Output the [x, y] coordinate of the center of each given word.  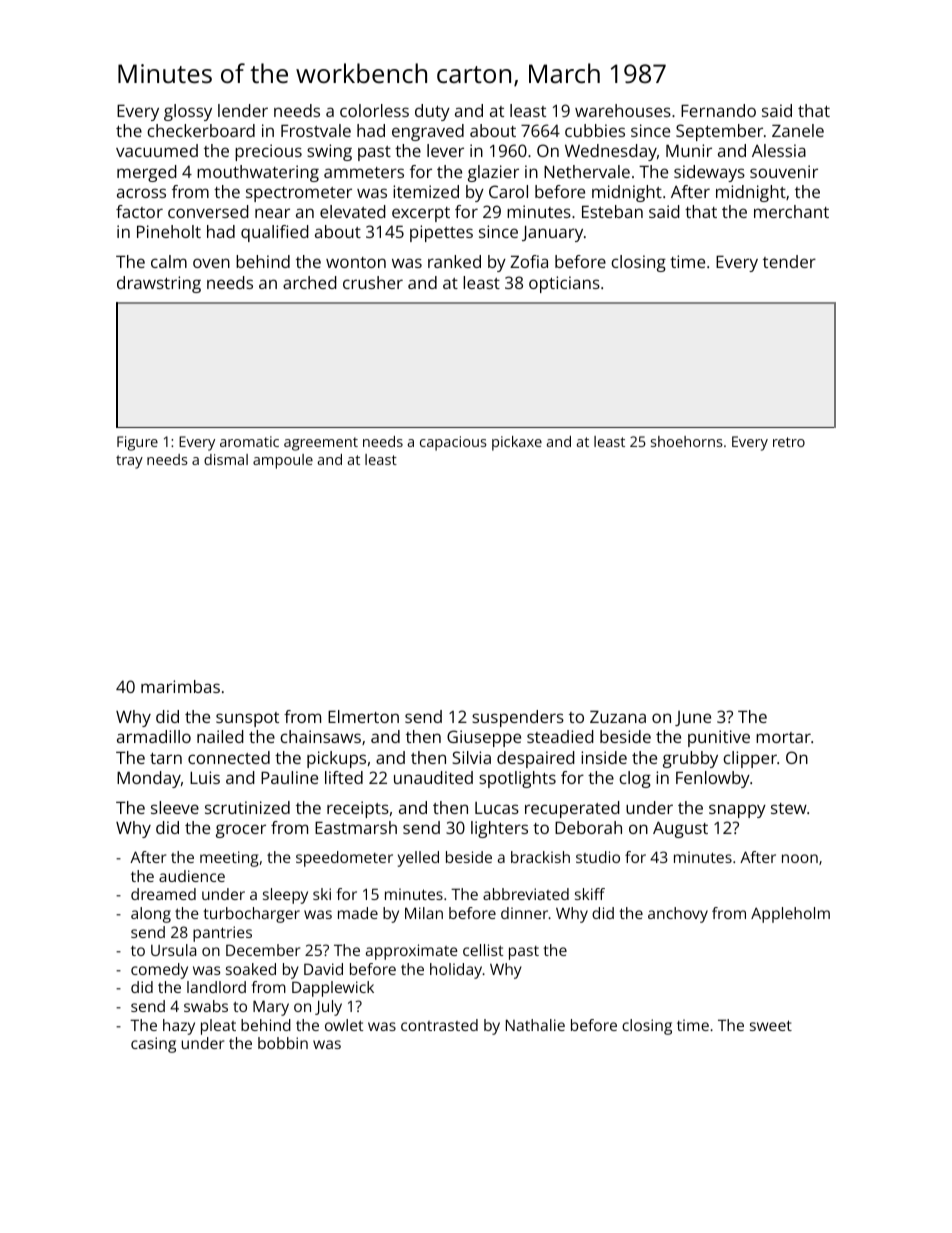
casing [153, 1045]
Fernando [718, 110]
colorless [374, 110]
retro [789, 442]
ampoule [283, 461]
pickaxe [517, 443]
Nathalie [535, 1025]
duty [432, 112]
